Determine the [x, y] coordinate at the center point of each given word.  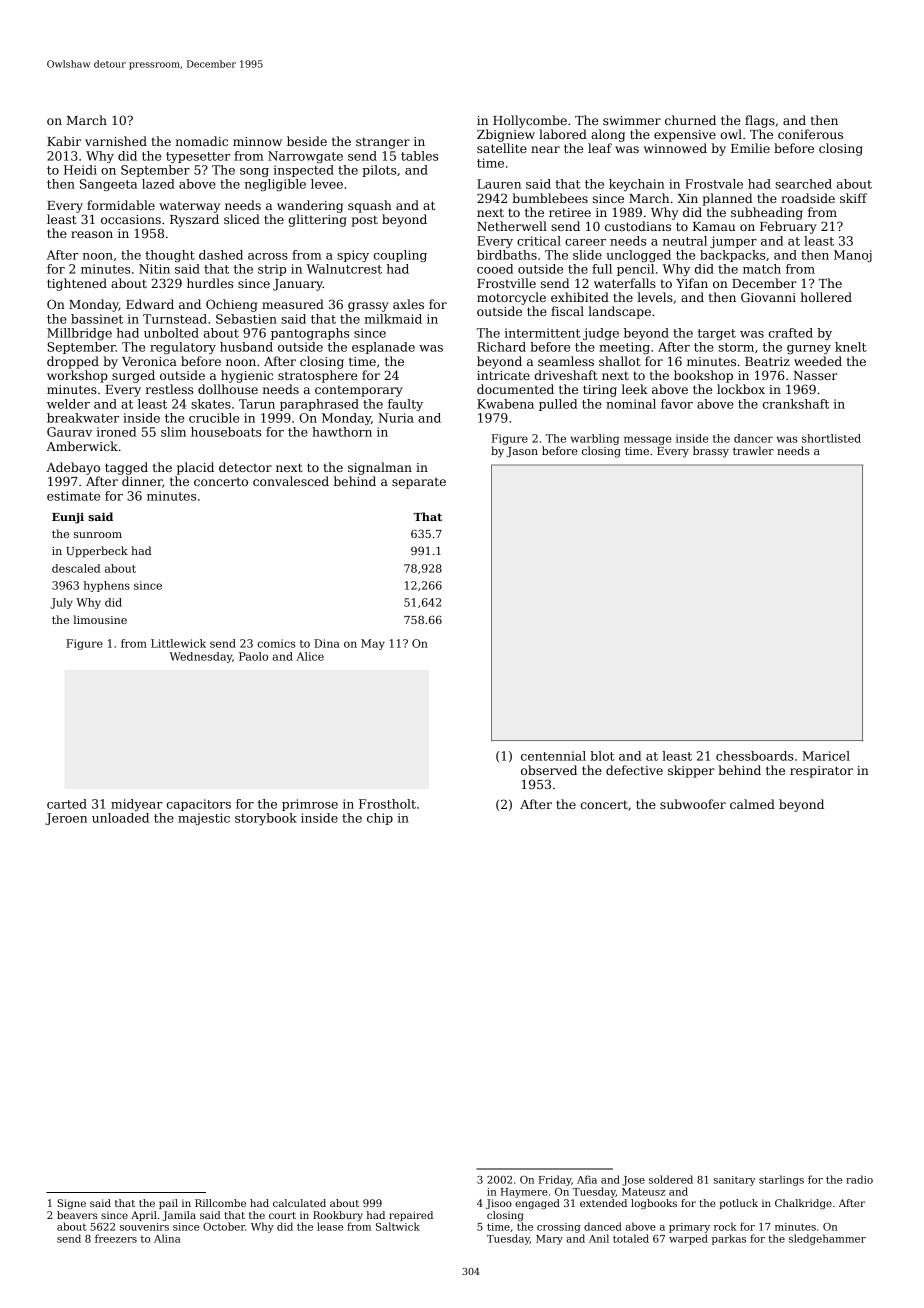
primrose [310, 805]
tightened [77, 284]
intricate [503, 375]
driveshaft [566, 375]
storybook [266, 819]
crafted [791, 333]
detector [245, 467]
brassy [711, 452]
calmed [752, 804]
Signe [71, 1204]
